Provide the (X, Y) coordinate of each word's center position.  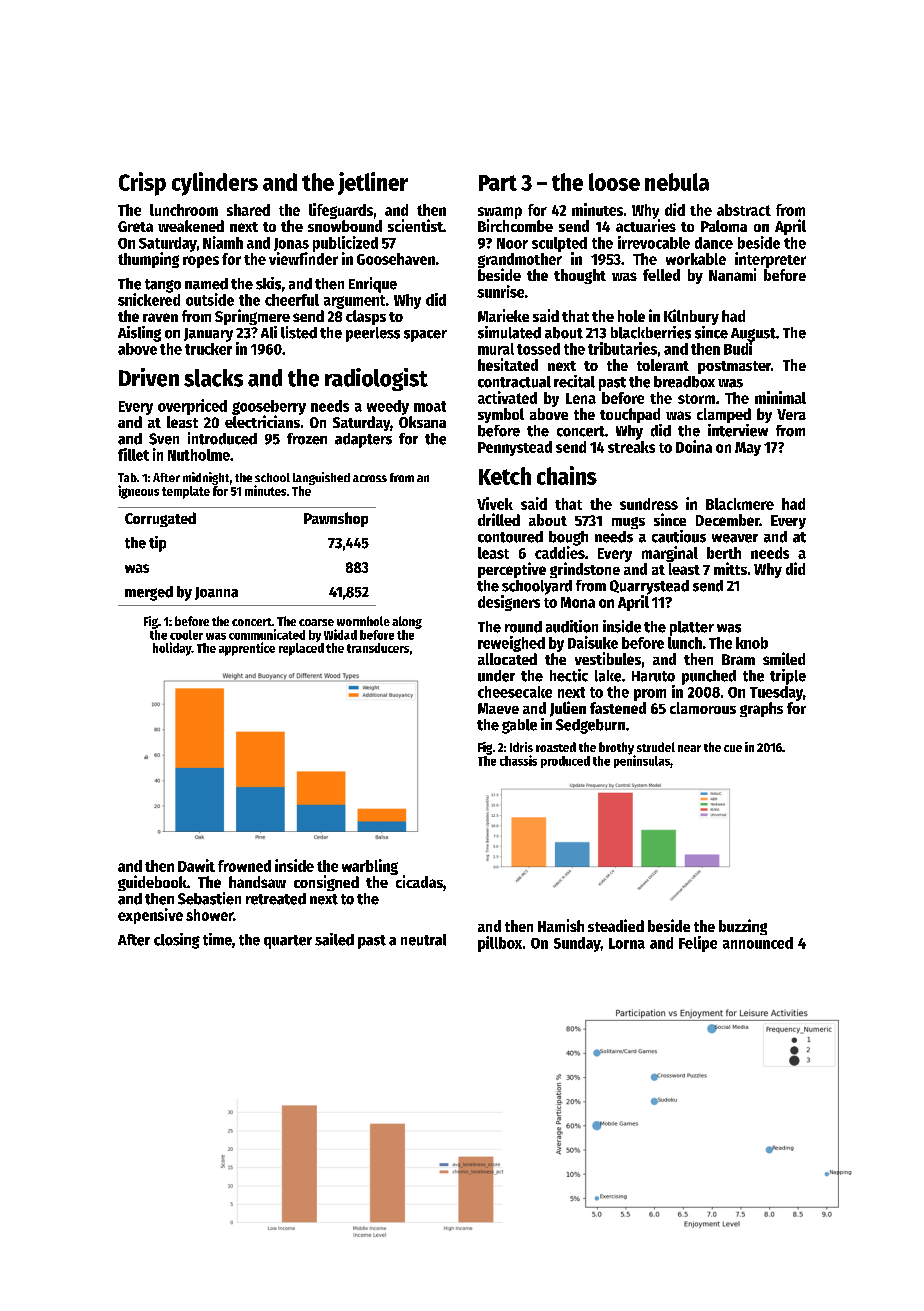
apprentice (247, 649)
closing (177, 941)
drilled (499, 519)
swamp (500, 213)
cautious (679, 536)
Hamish (561, 925)
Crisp (142, 184)
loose (614, 182)
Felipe (698, 944)
